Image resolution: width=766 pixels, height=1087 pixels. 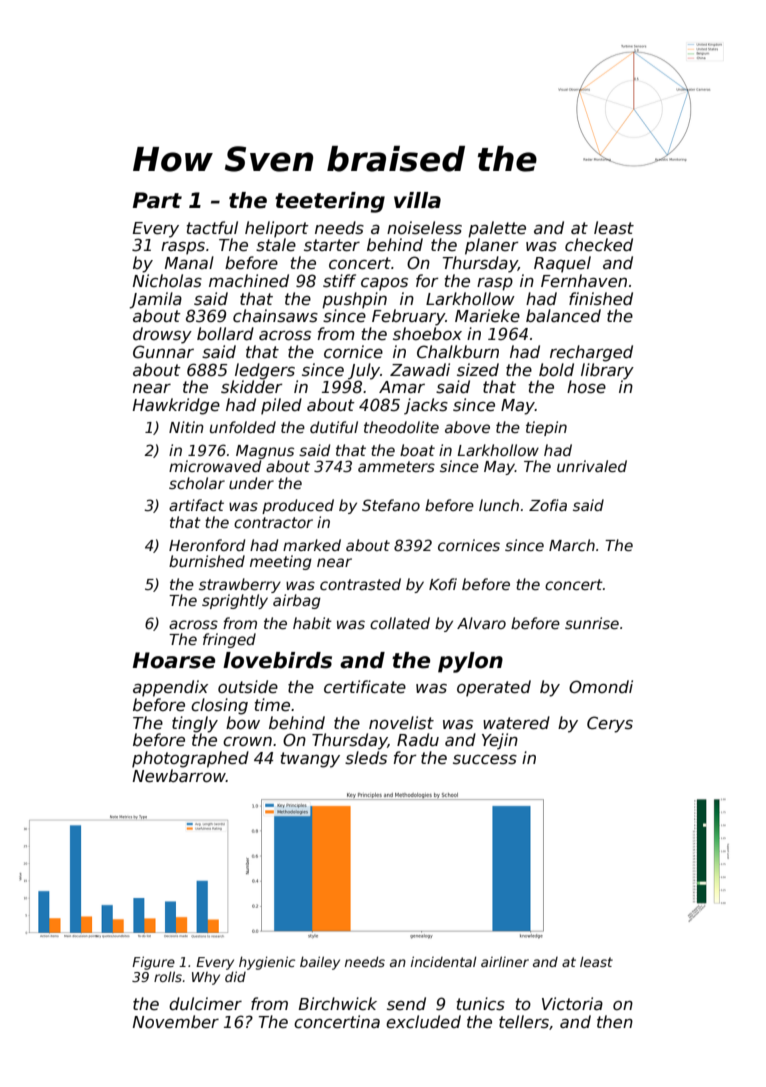 I want to click on jacks, so click(x=426, y=406).
